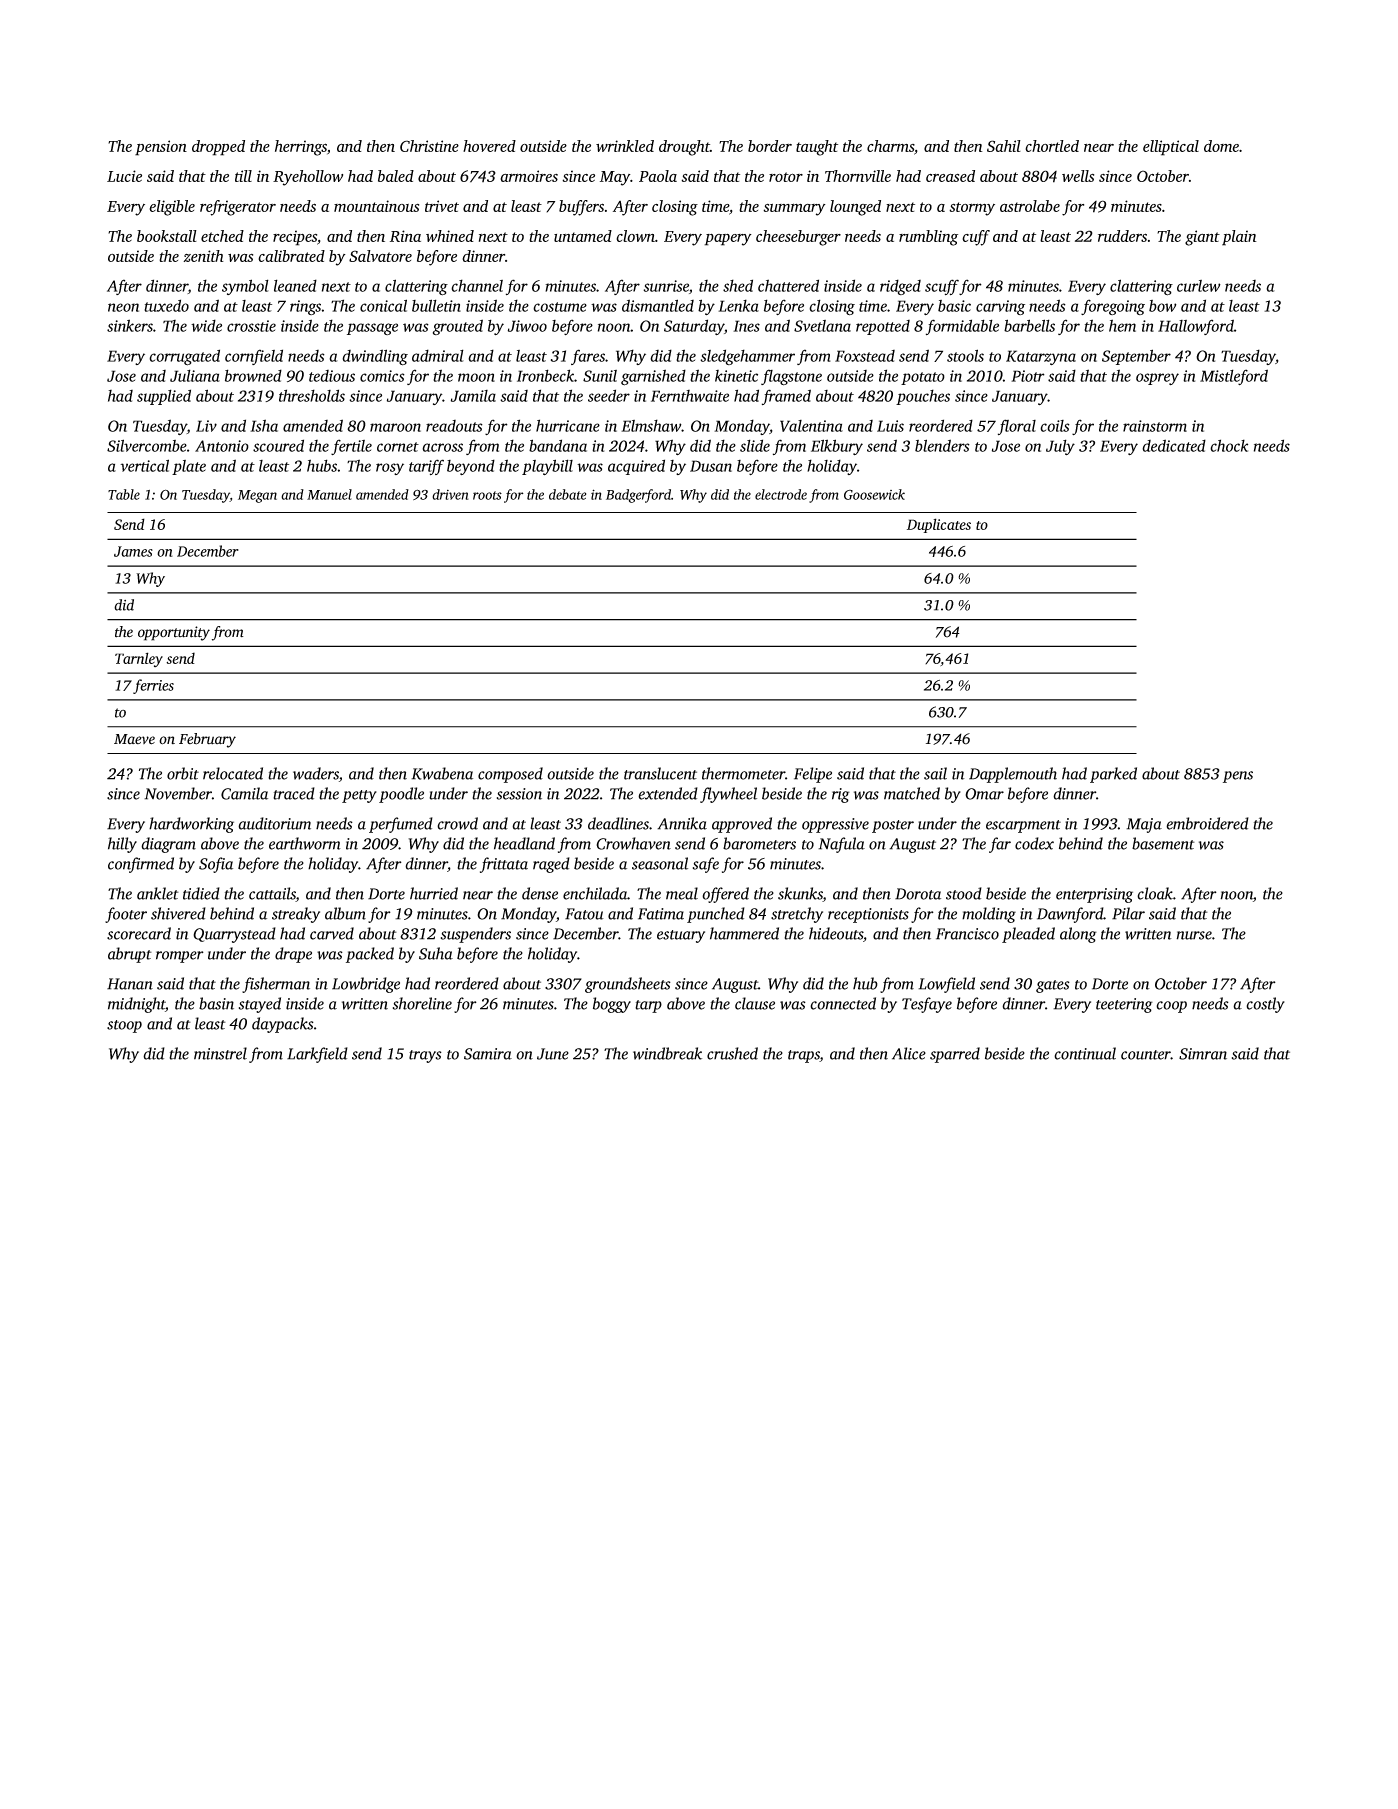 Image resolution: width=1398 pixels, height=1809 pixels. Describe the element at coordinates (628, 985) in the image. I see `groundsheets` at that location.
